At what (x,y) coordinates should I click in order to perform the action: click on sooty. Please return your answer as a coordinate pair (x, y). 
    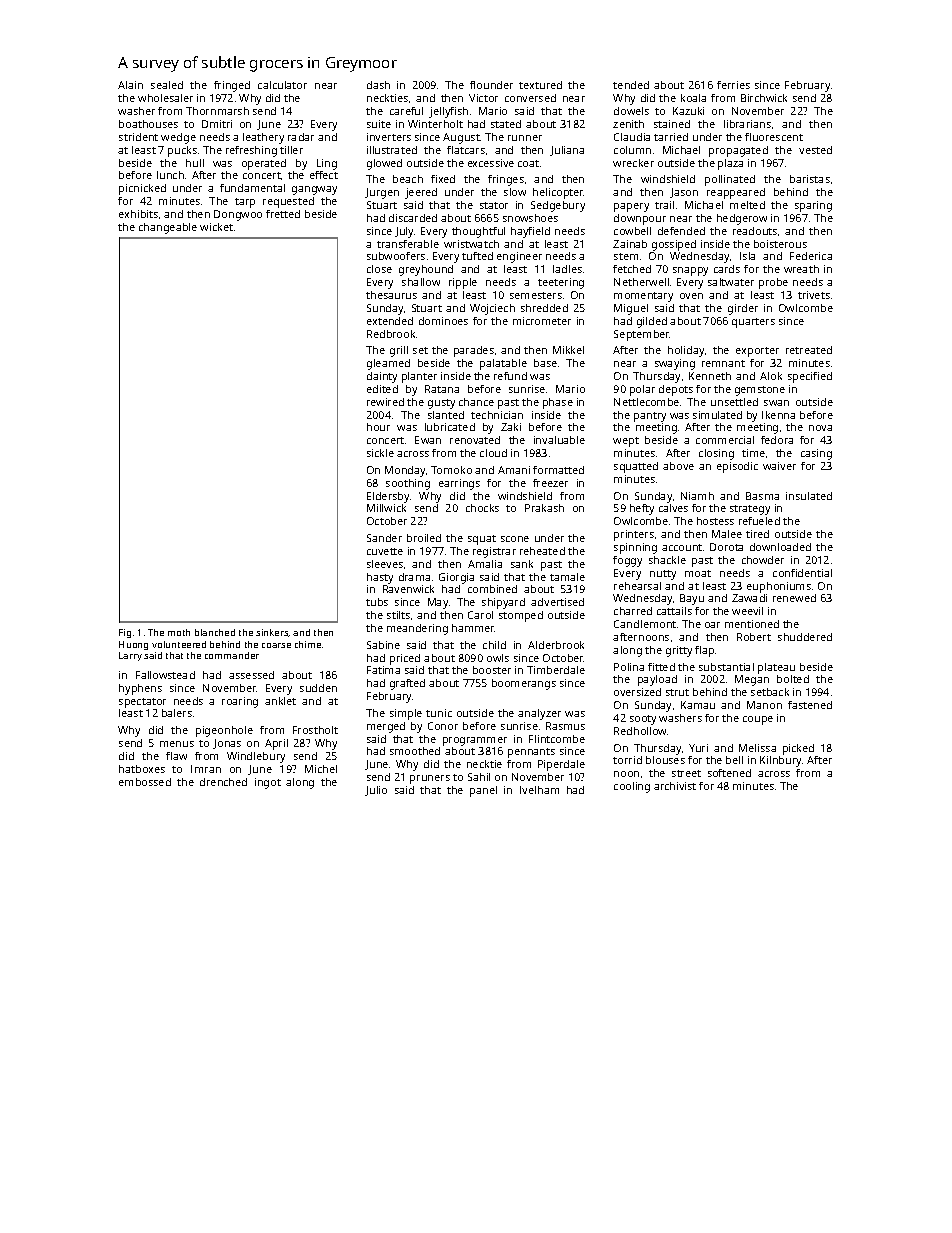
    Looking at the image, I should click on (643, 720).
